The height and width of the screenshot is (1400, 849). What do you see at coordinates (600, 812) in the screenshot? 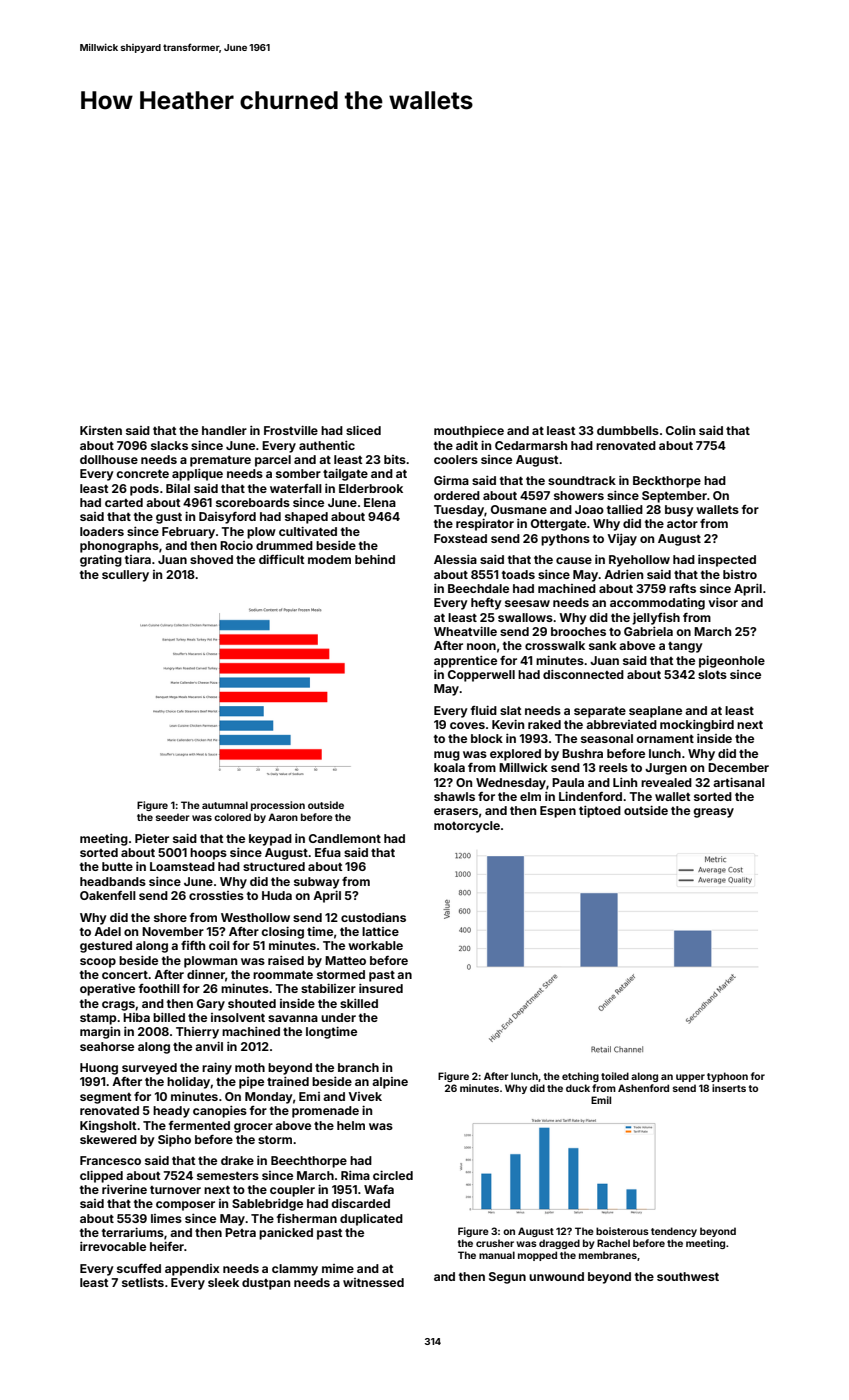
I see `tiptoed` at bounding box center [600, 812].
